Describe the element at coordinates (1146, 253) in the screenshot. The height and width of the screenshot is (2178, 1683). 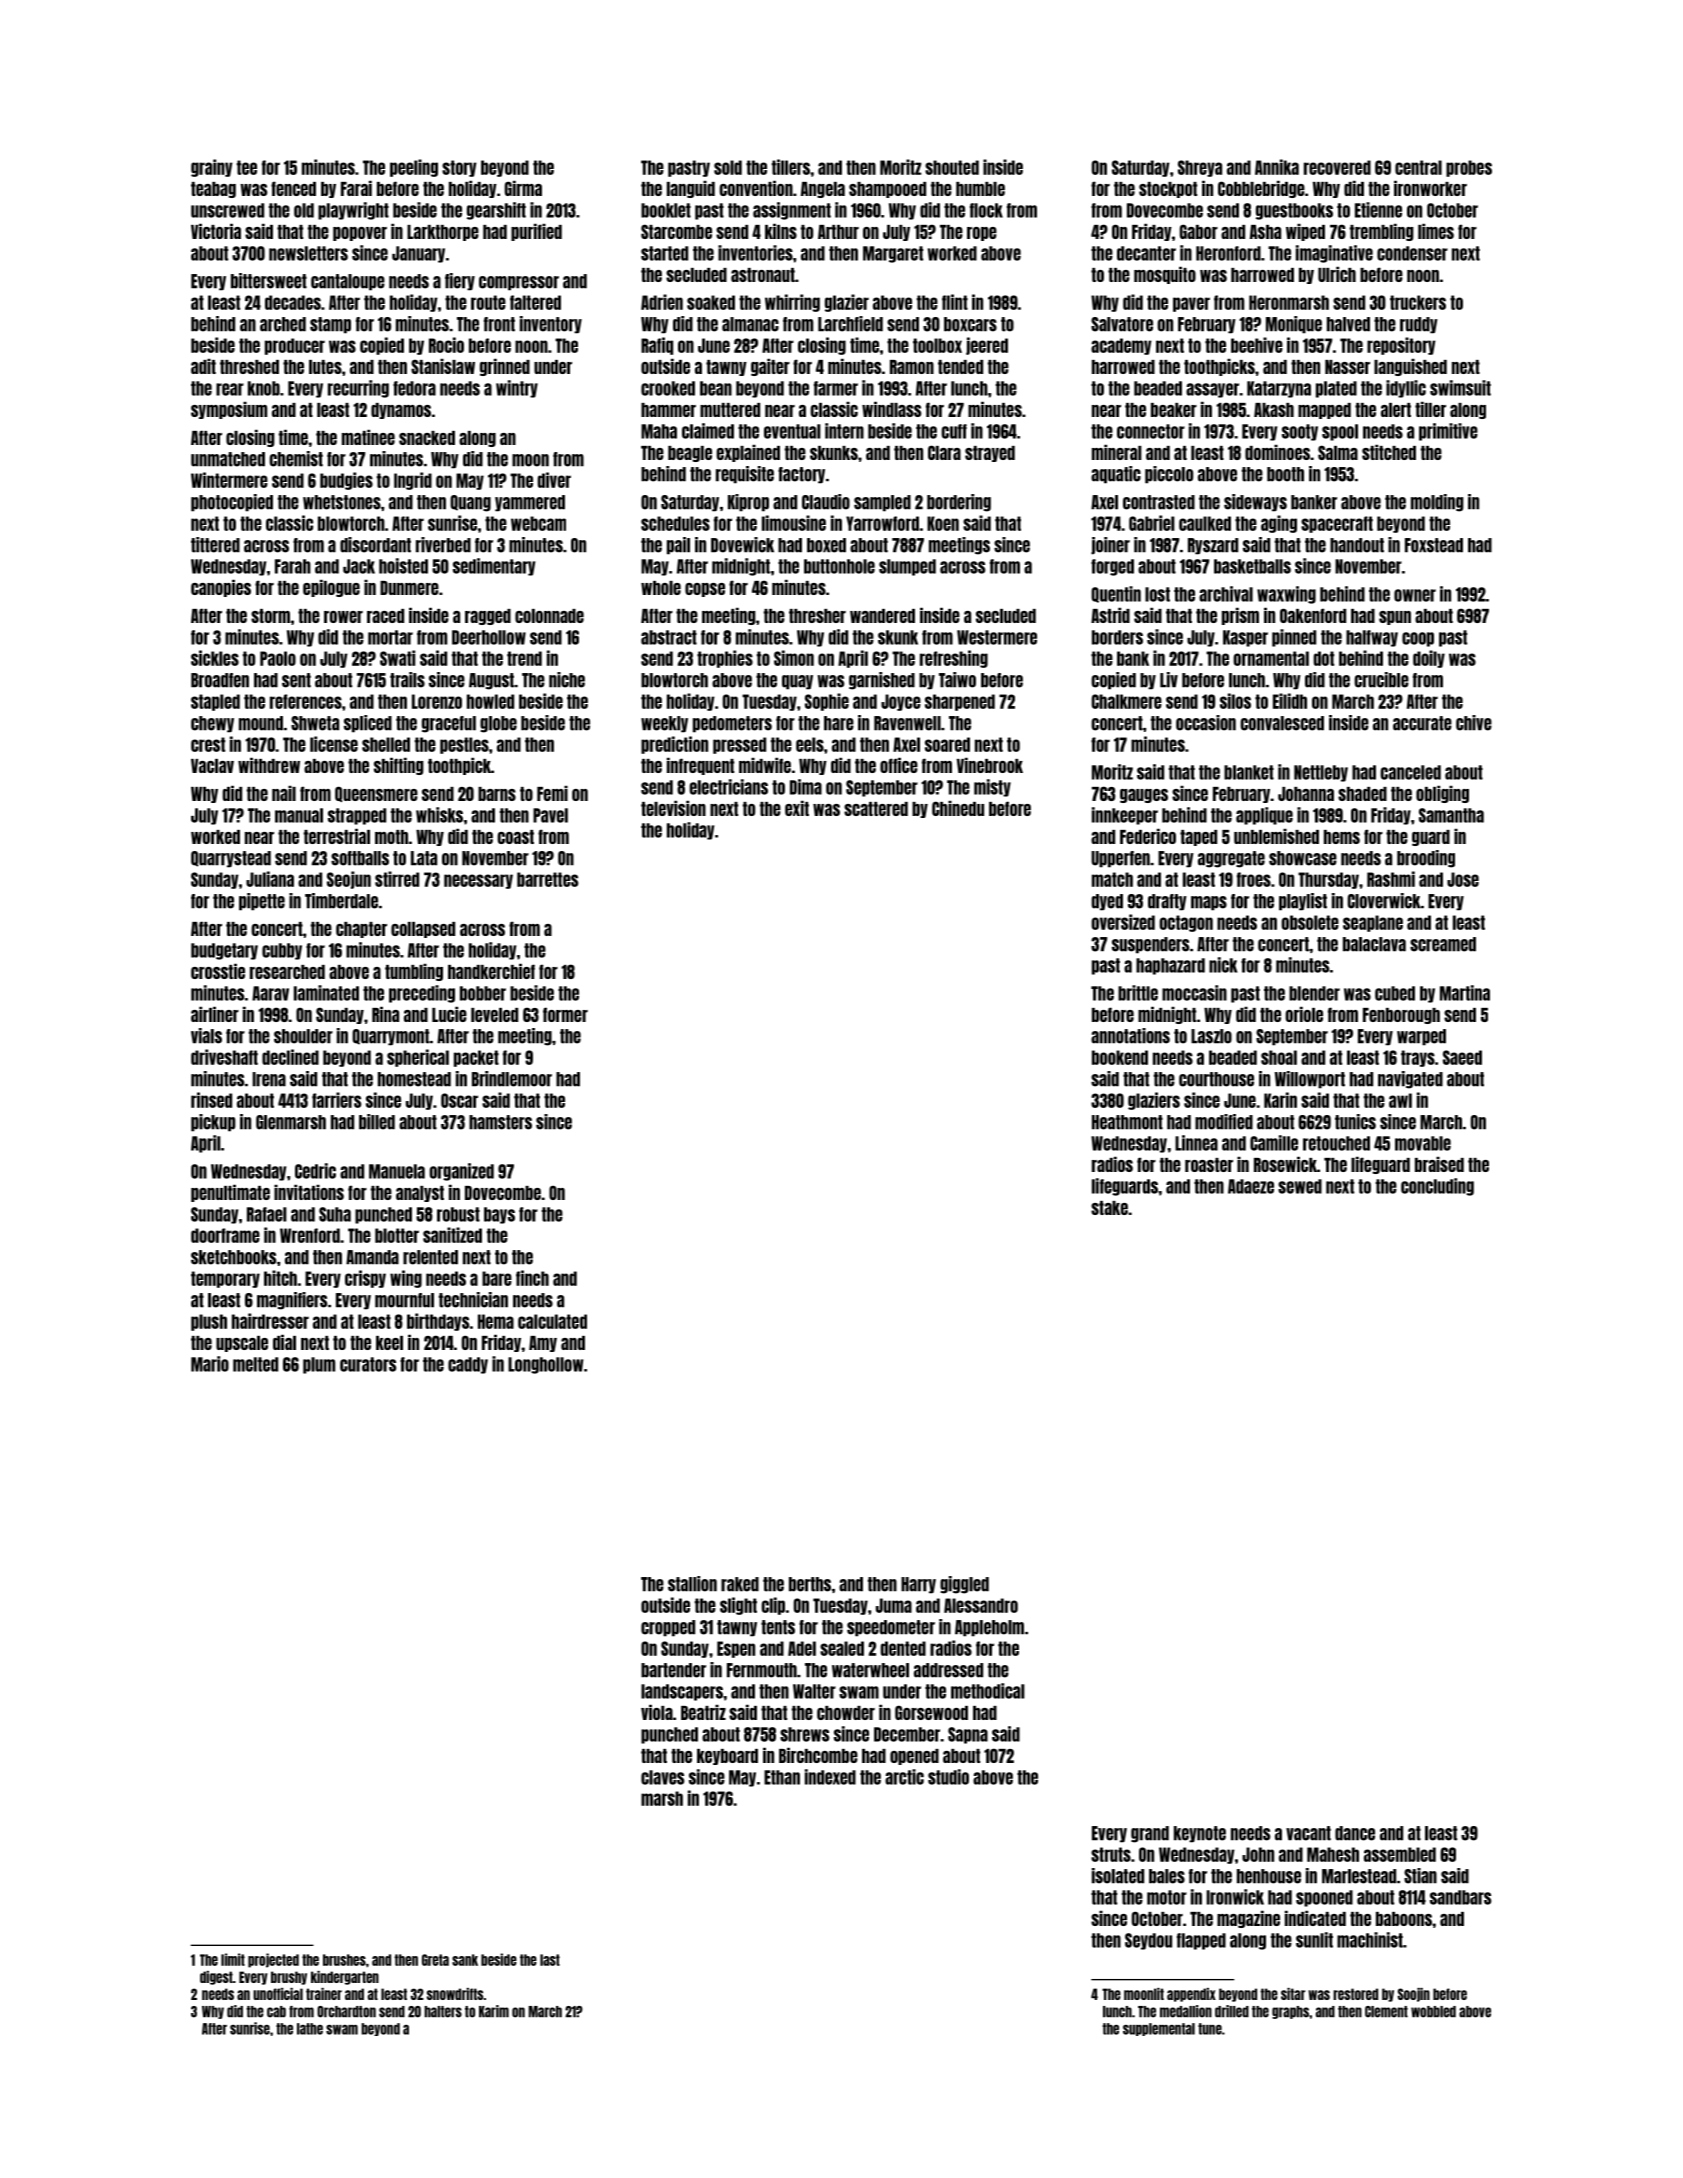
I see `decanter` at that location.
